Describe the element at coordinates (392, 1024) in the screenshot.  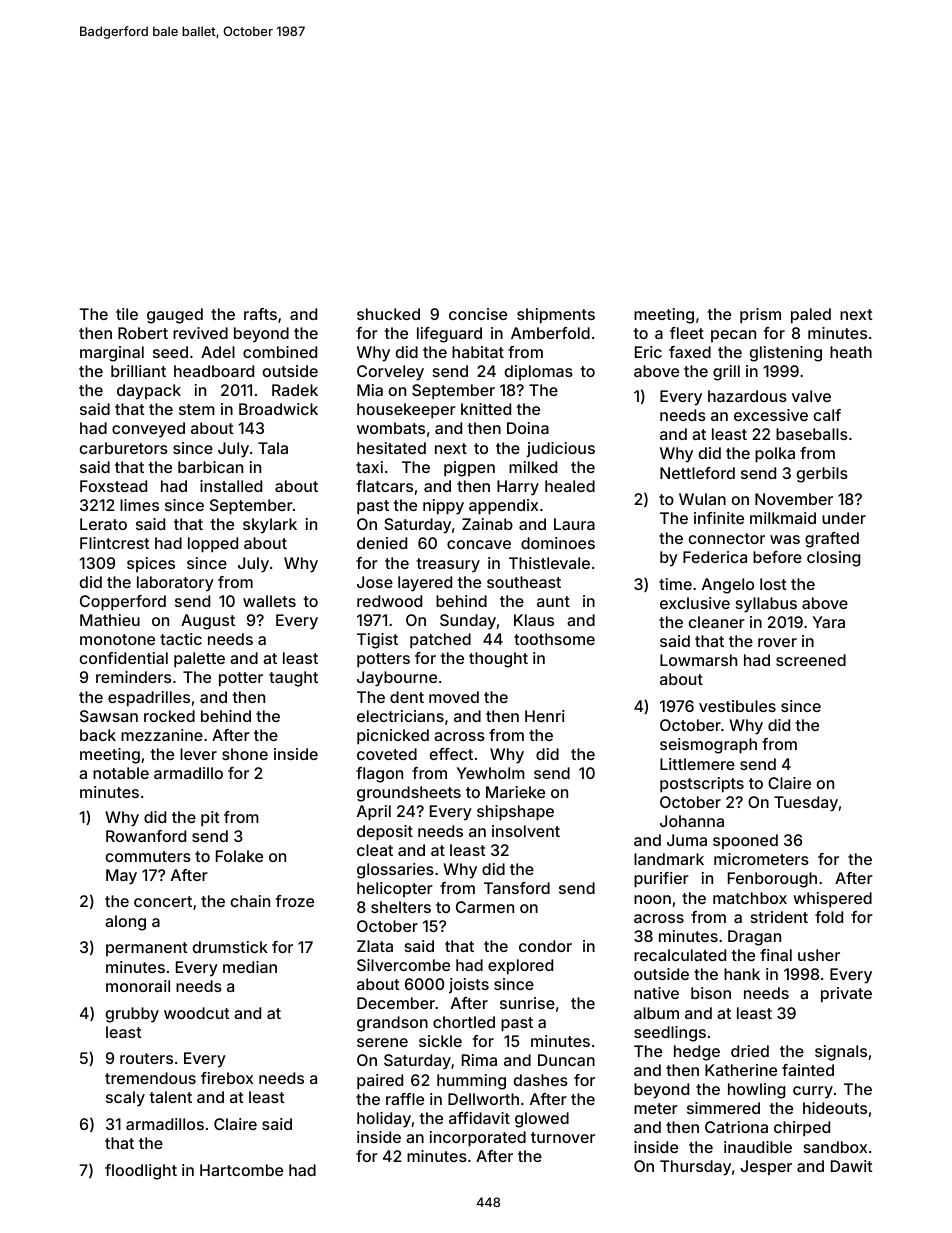
I see `grandson` at that location.
